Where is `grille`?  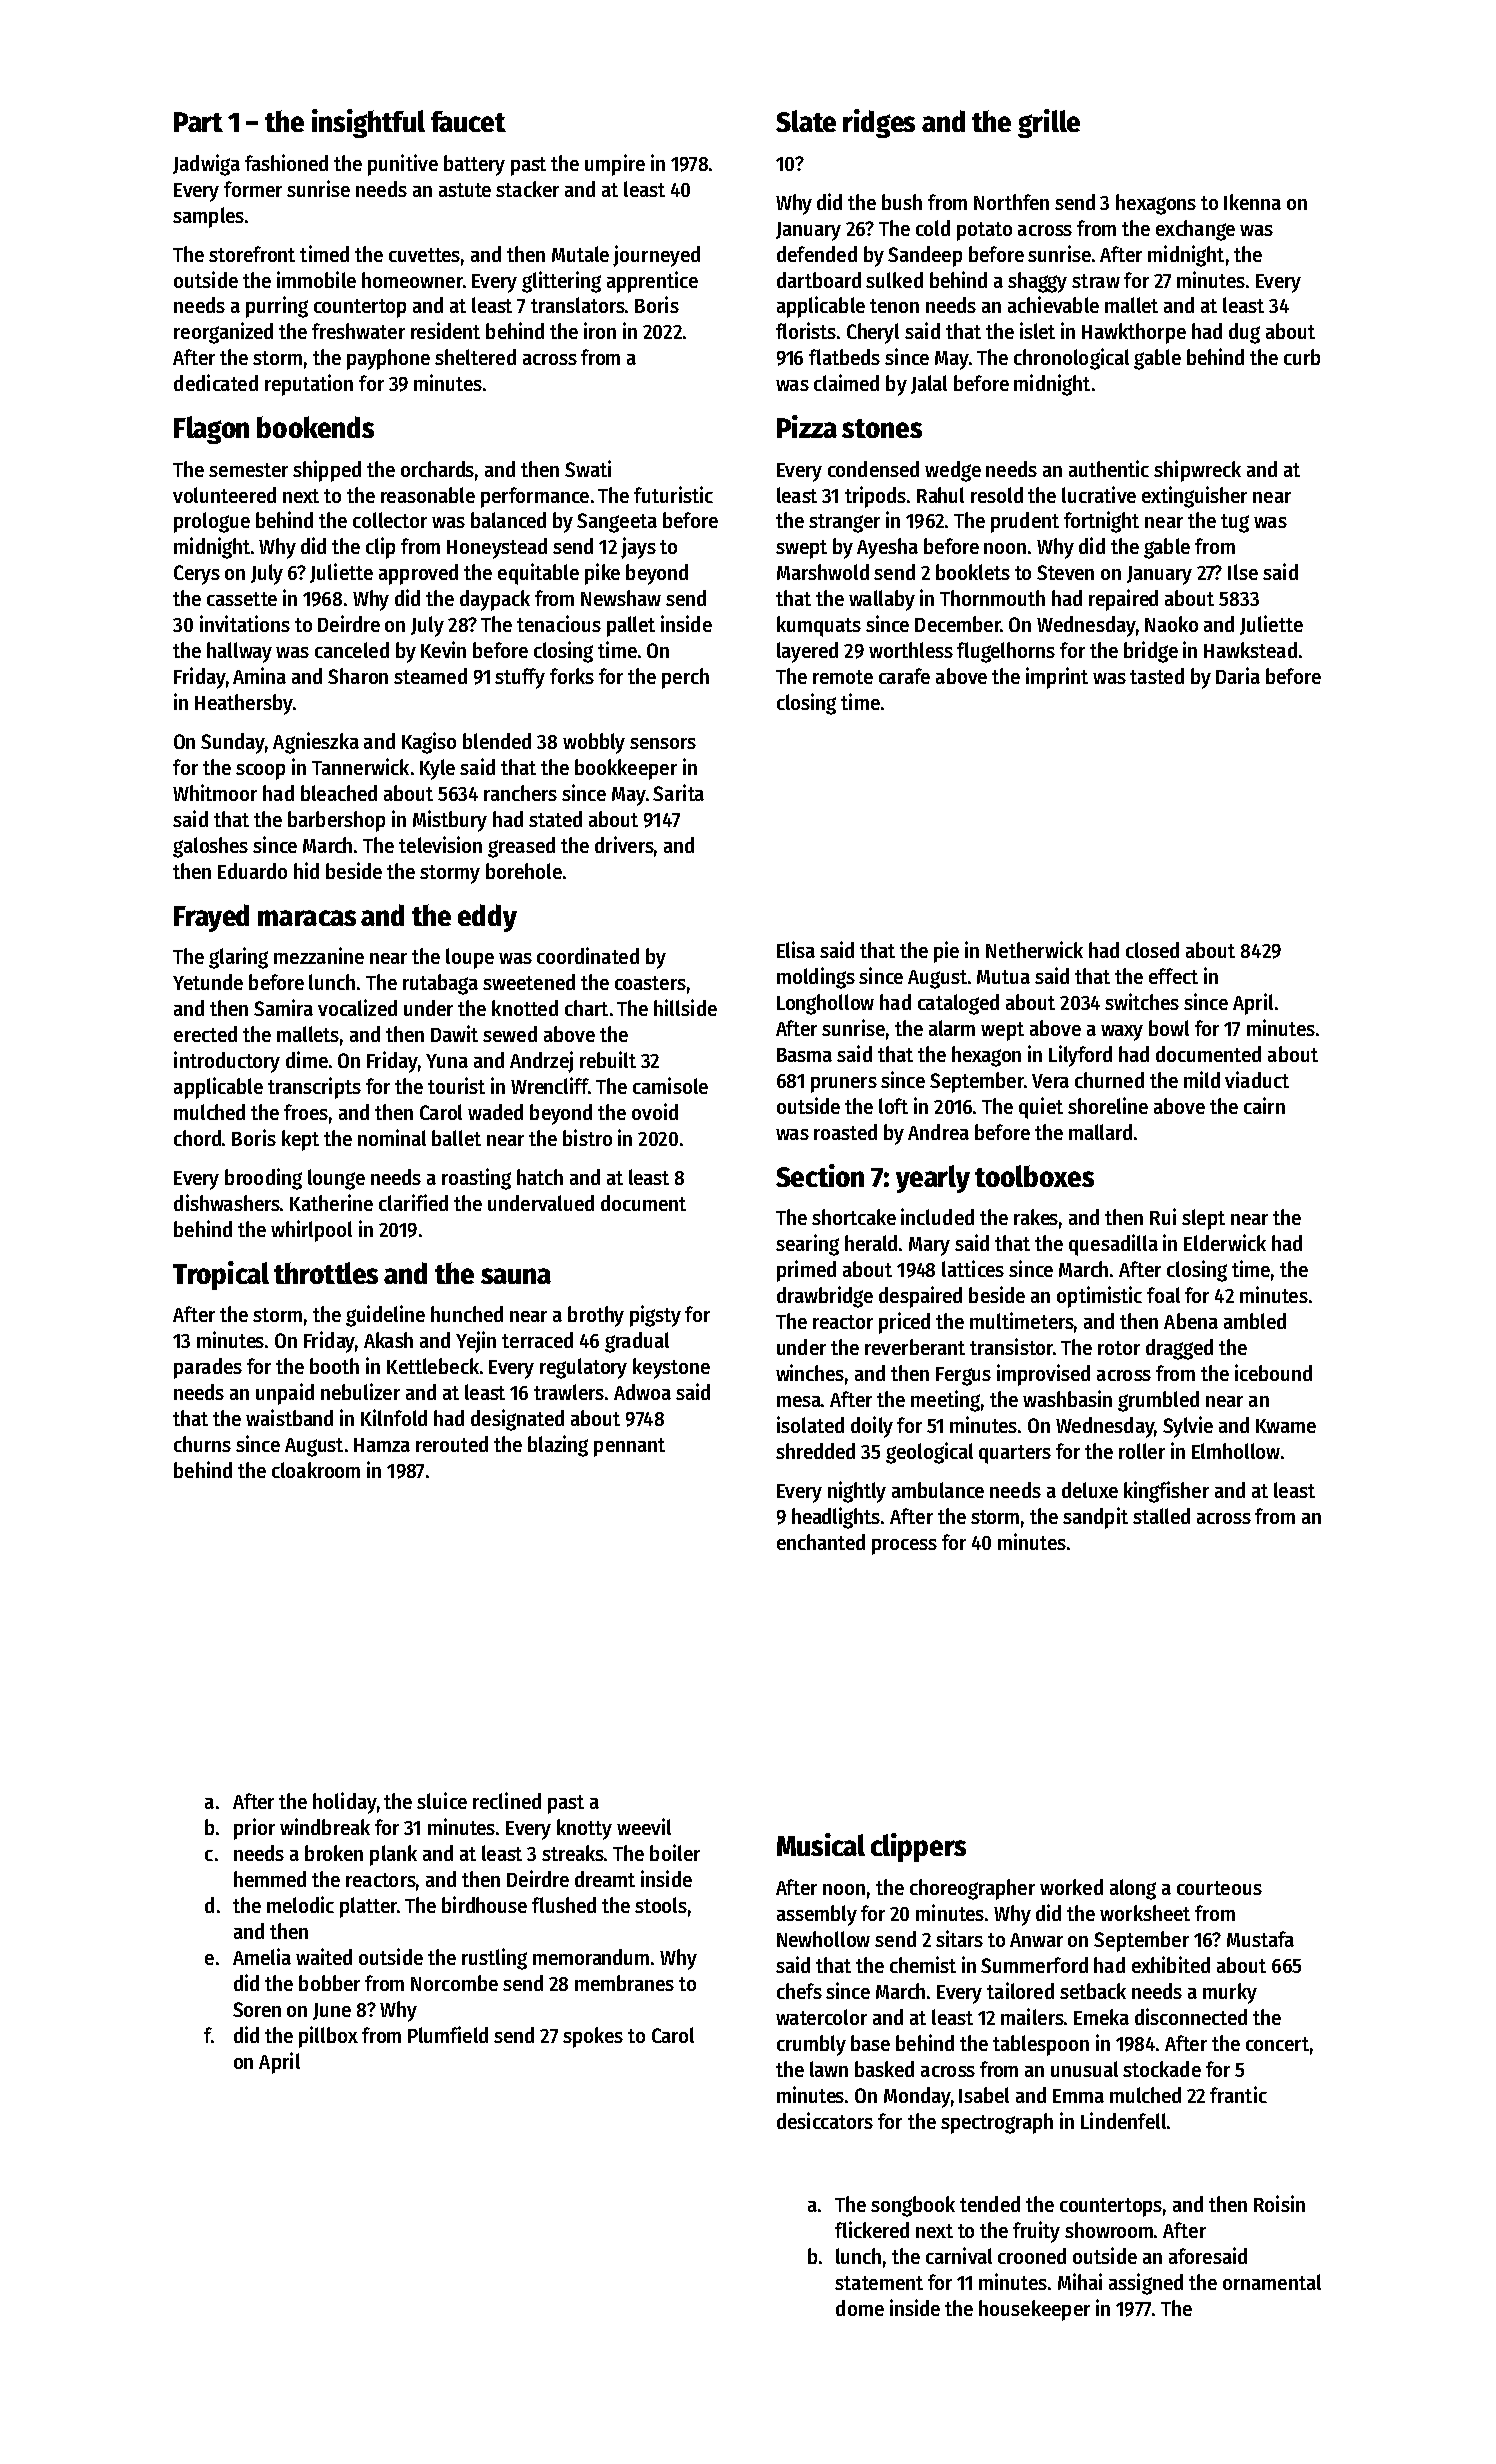 grille is located at coordinates (1049, 123).
